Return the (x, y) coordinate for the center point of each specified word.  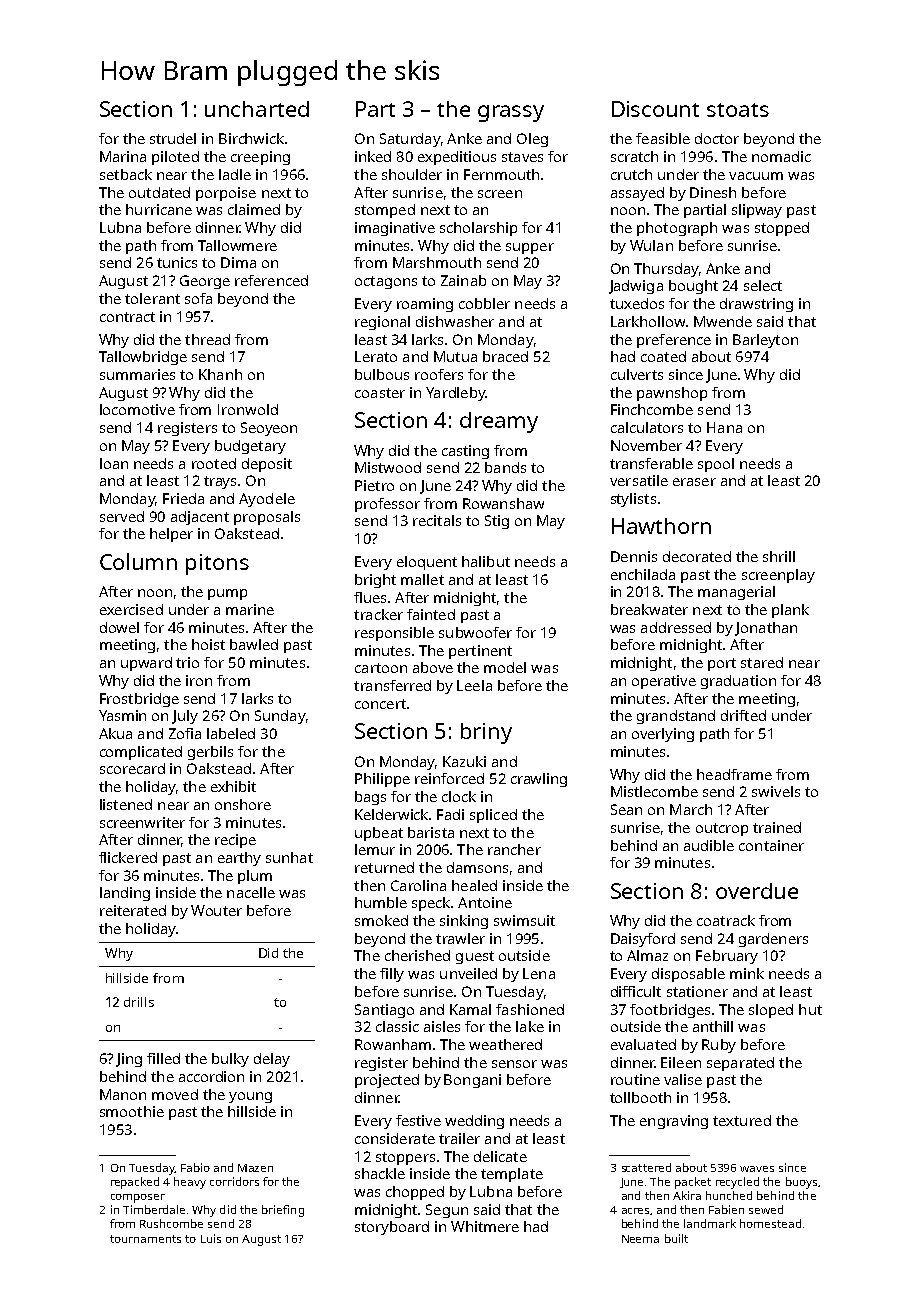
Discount (655, 109)
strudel (173, 138)
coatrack (726, 920)
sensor (514, 1064)
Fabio (195, 1167)
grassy (511, 113)
